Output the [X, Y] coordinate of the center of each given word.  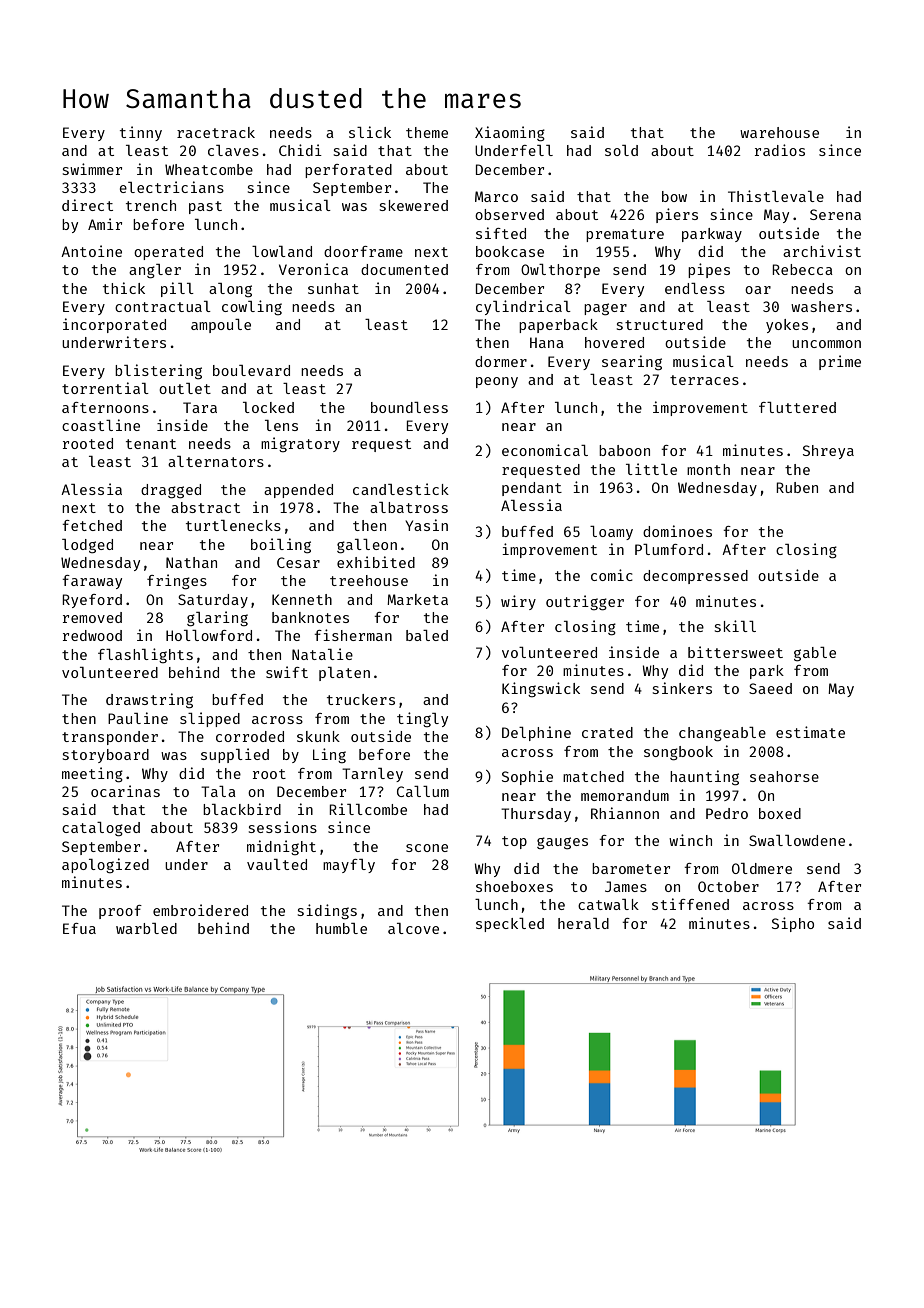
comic [612, 575]
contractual [163, 306]
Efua [79, 928]
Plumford [669, 549]
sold [621, 150]
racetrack [216, 132]
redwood [92, 635]
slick [370, 132]
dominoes [677, 531]
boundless [409, 407]
